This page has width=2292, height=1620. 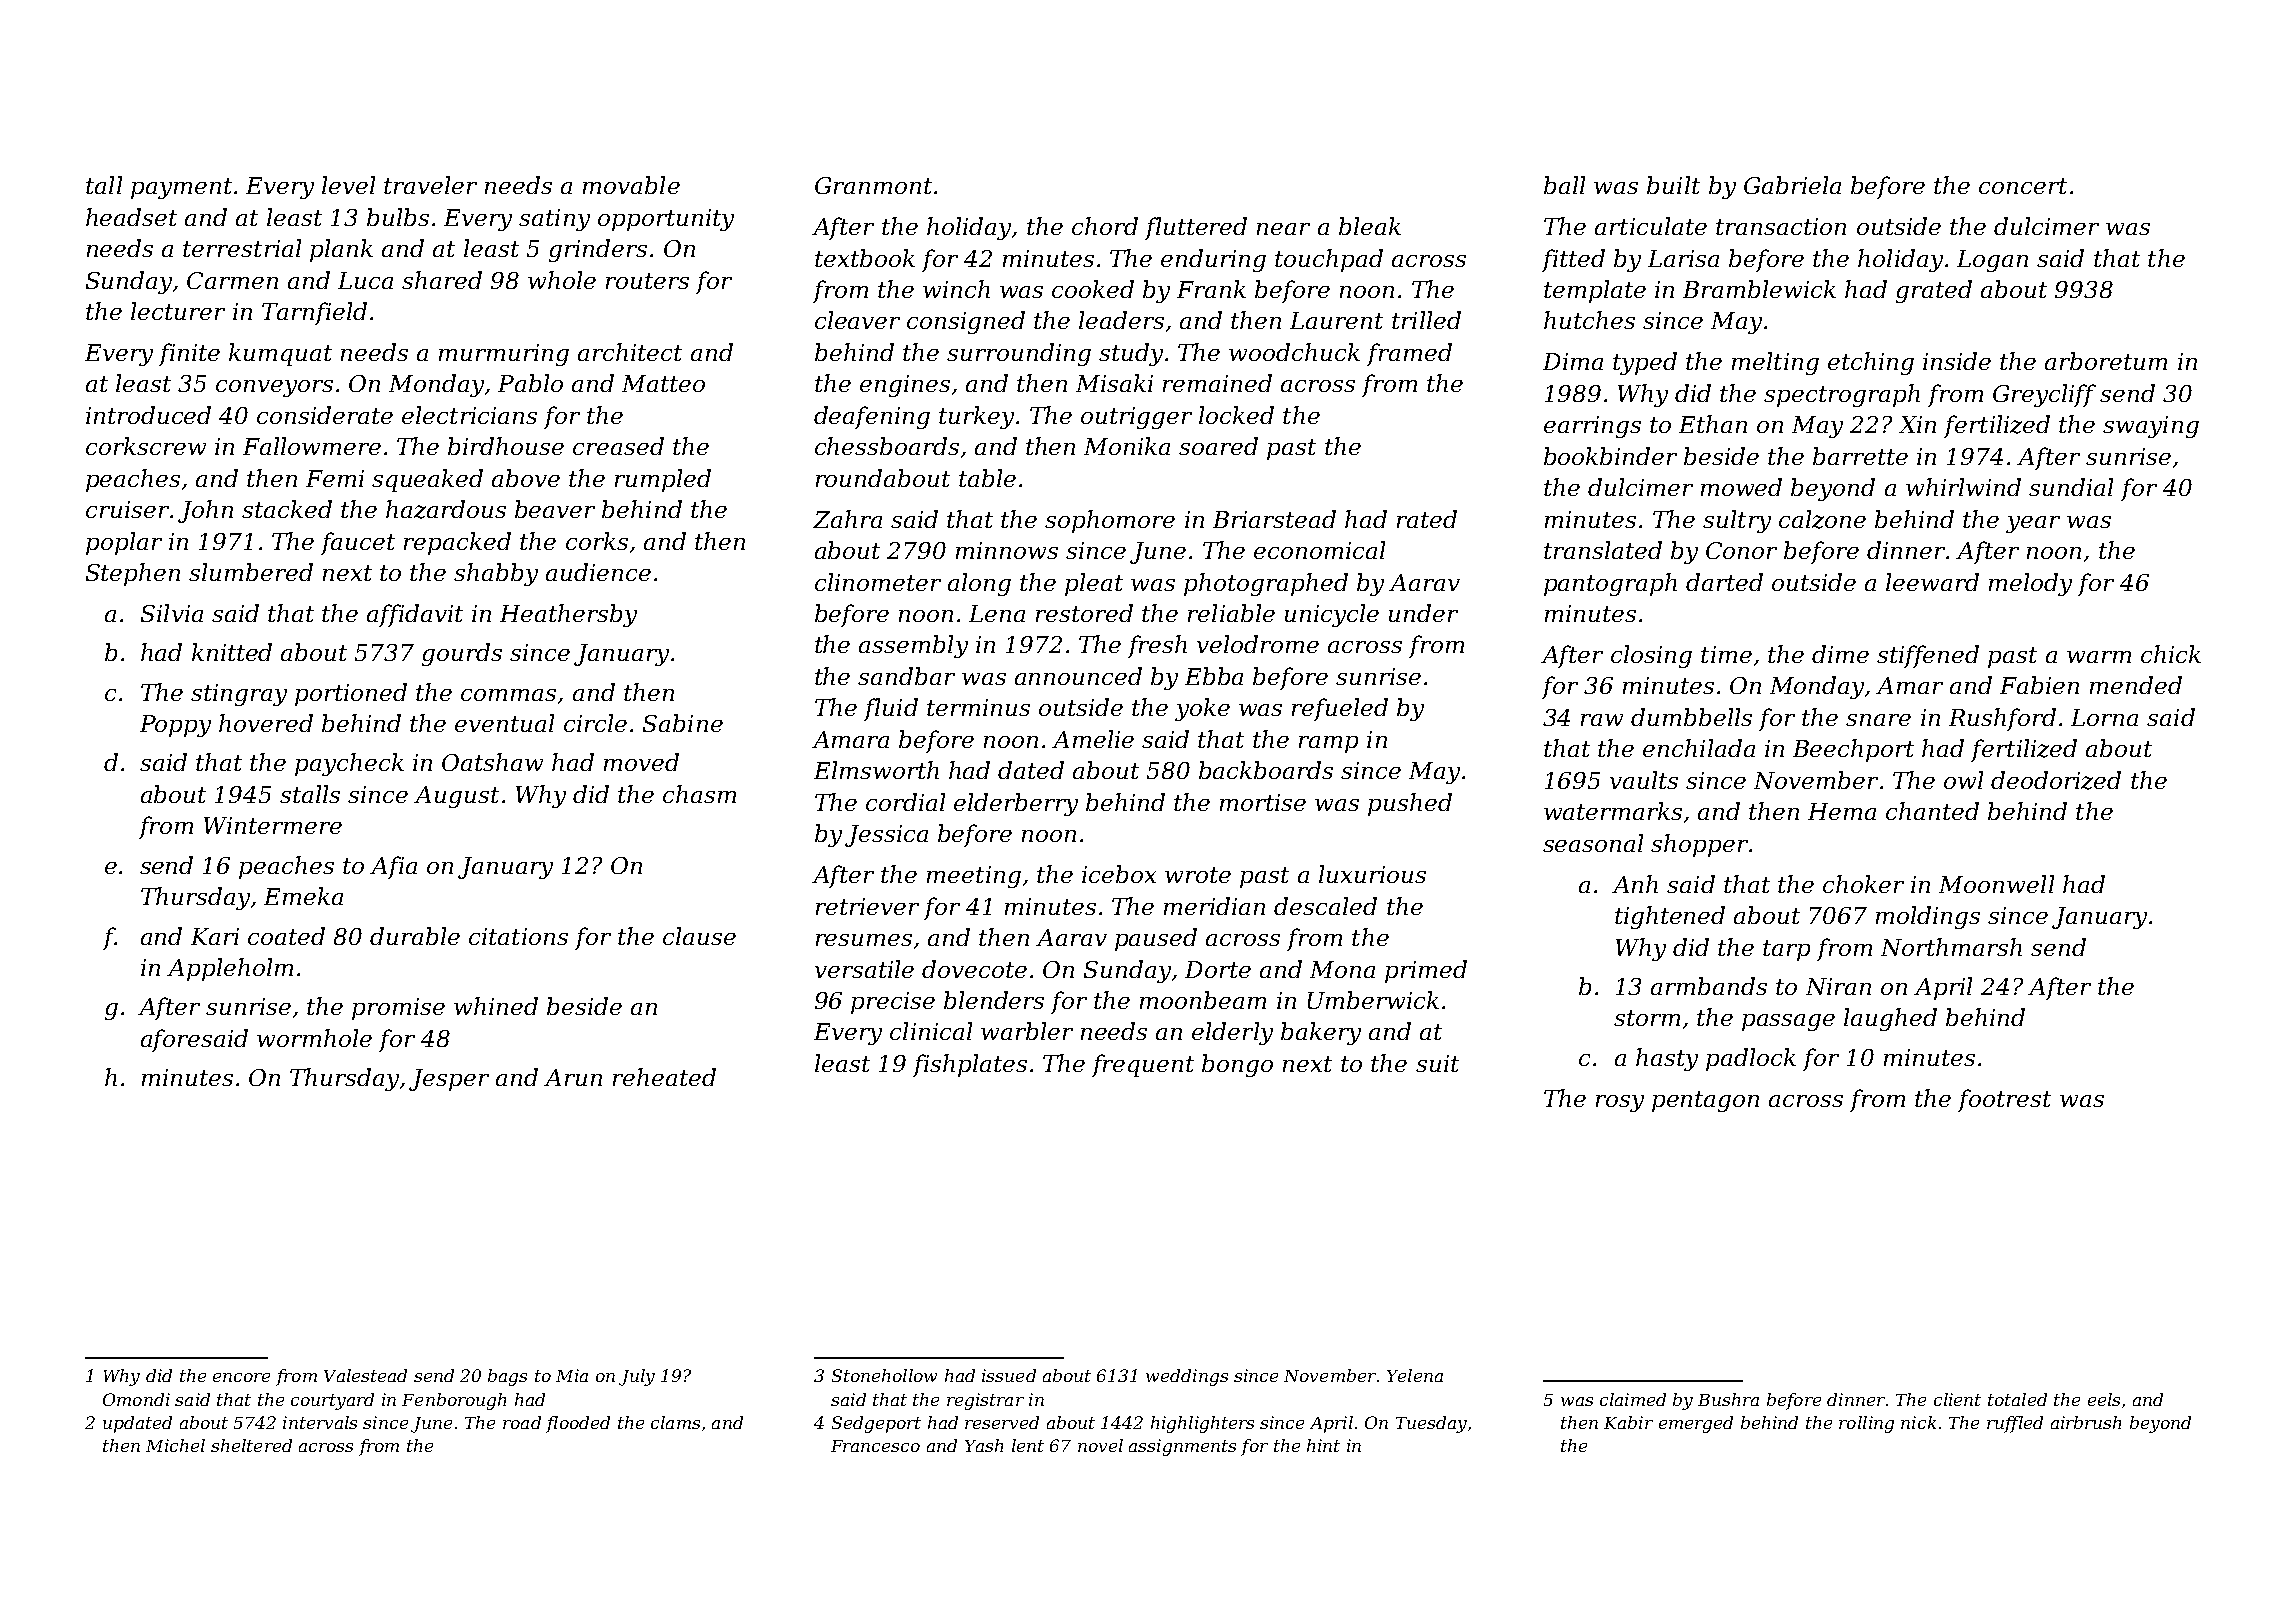 I want to click on chasm, so click(x=699, y=794).
